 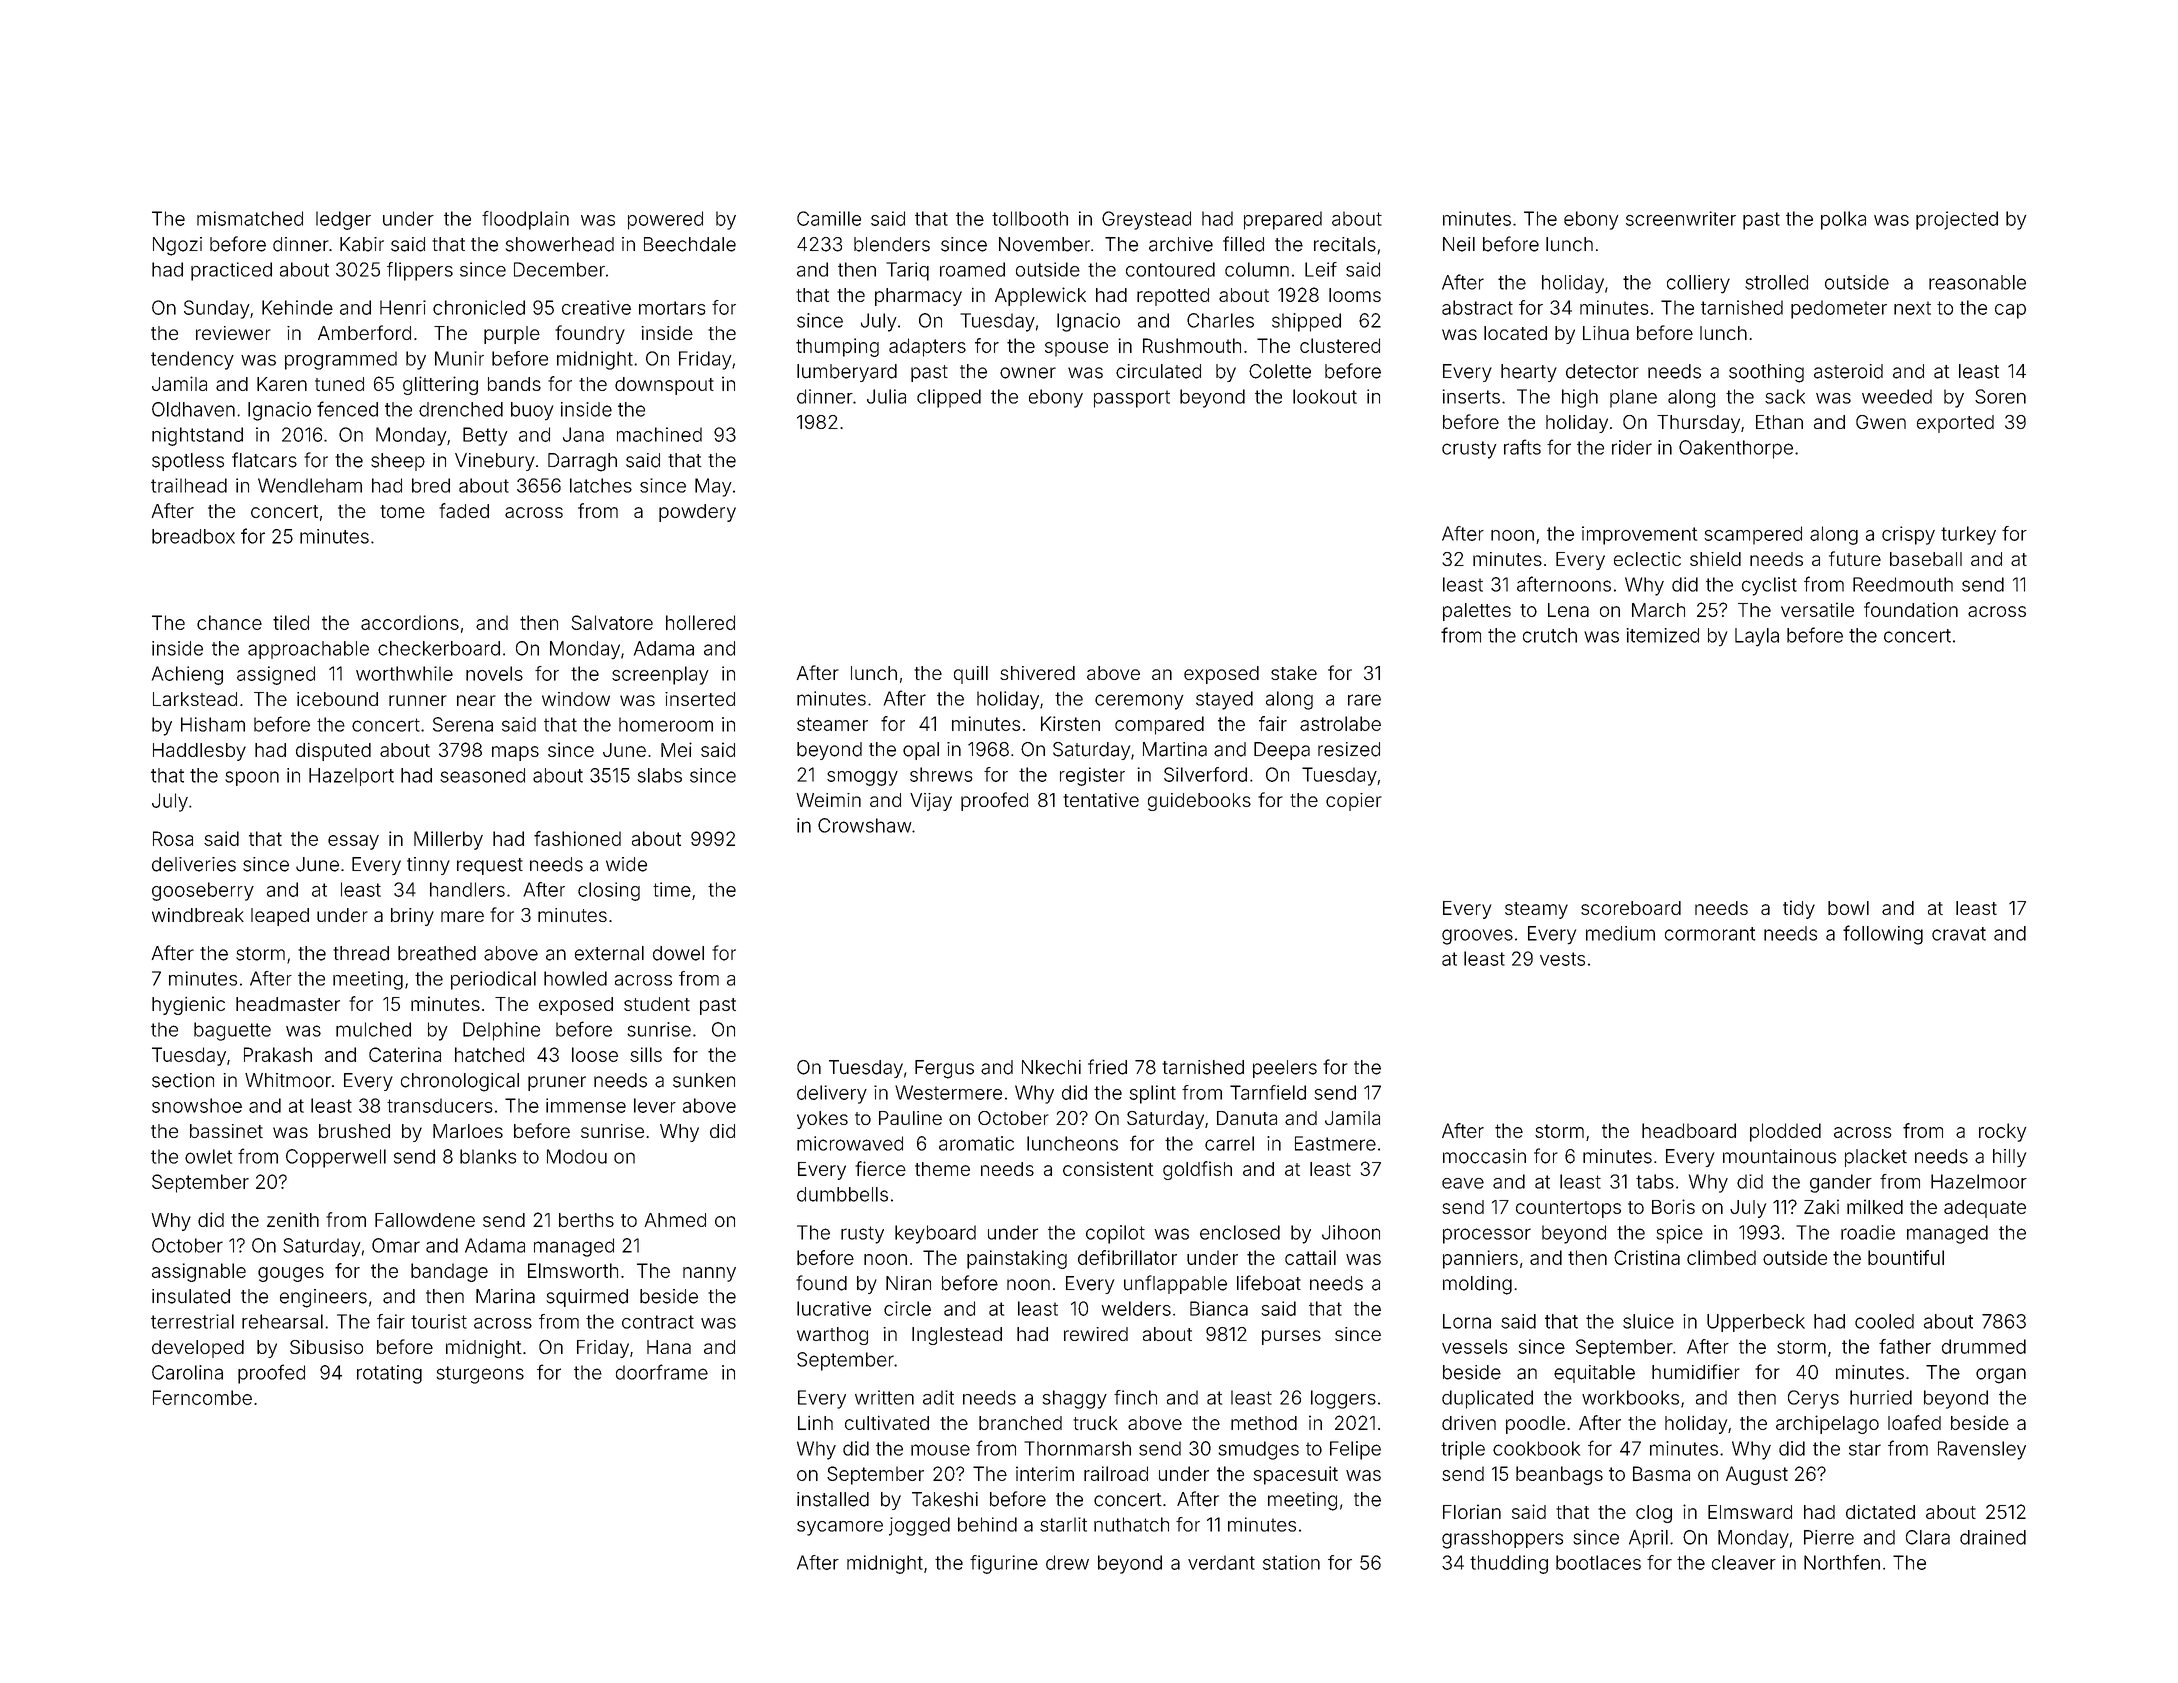 I want to click on sluice, so click(x=1648, y=1321).
